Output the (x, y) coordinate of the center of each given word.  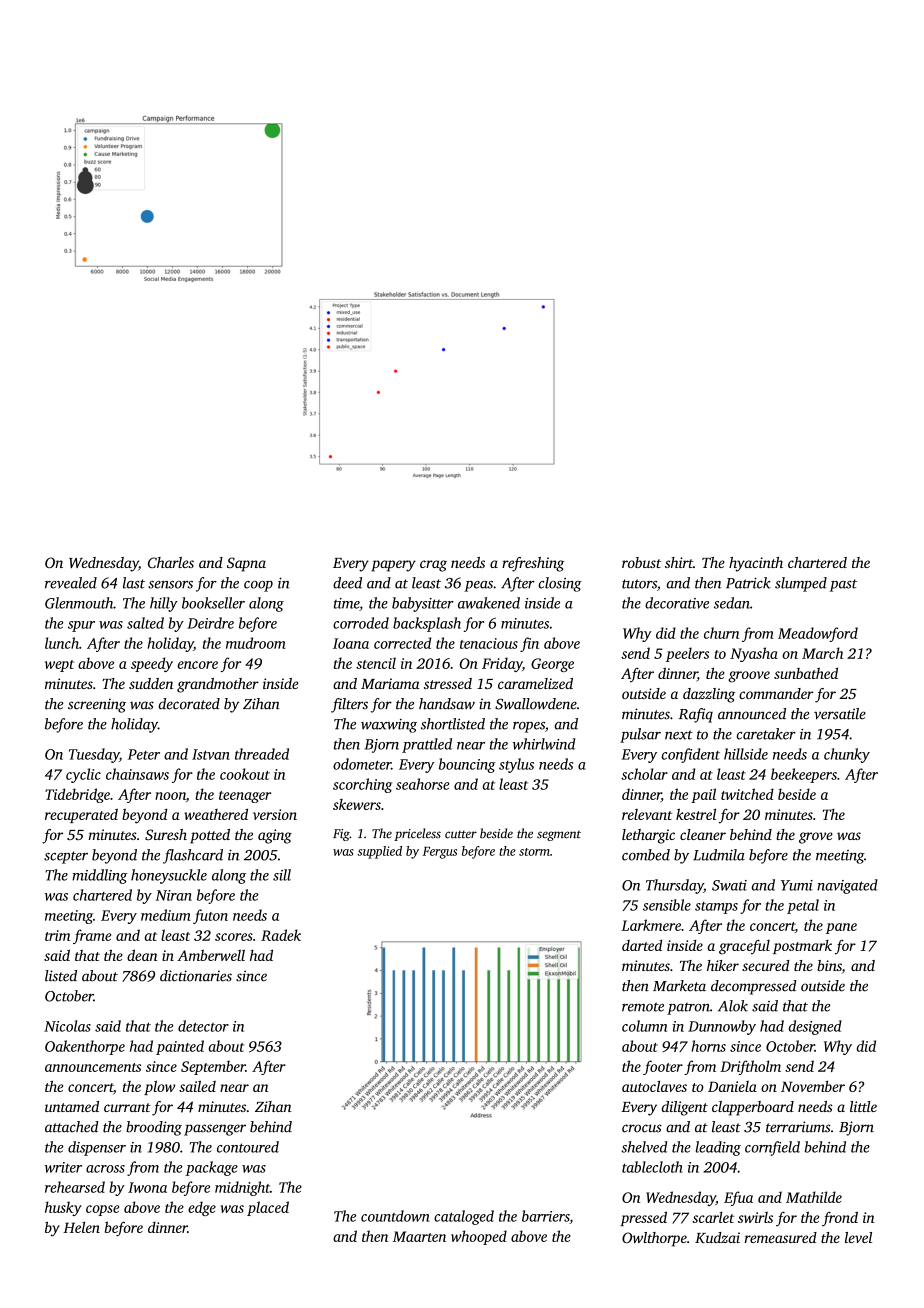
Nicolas (67, 1026)
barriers (546, 1217)
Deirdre (210, 623)
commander (776, 693)
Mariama (390, 683)
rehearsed (75, 1187)
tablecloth (652, 1167)
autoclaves (654, 1086)
